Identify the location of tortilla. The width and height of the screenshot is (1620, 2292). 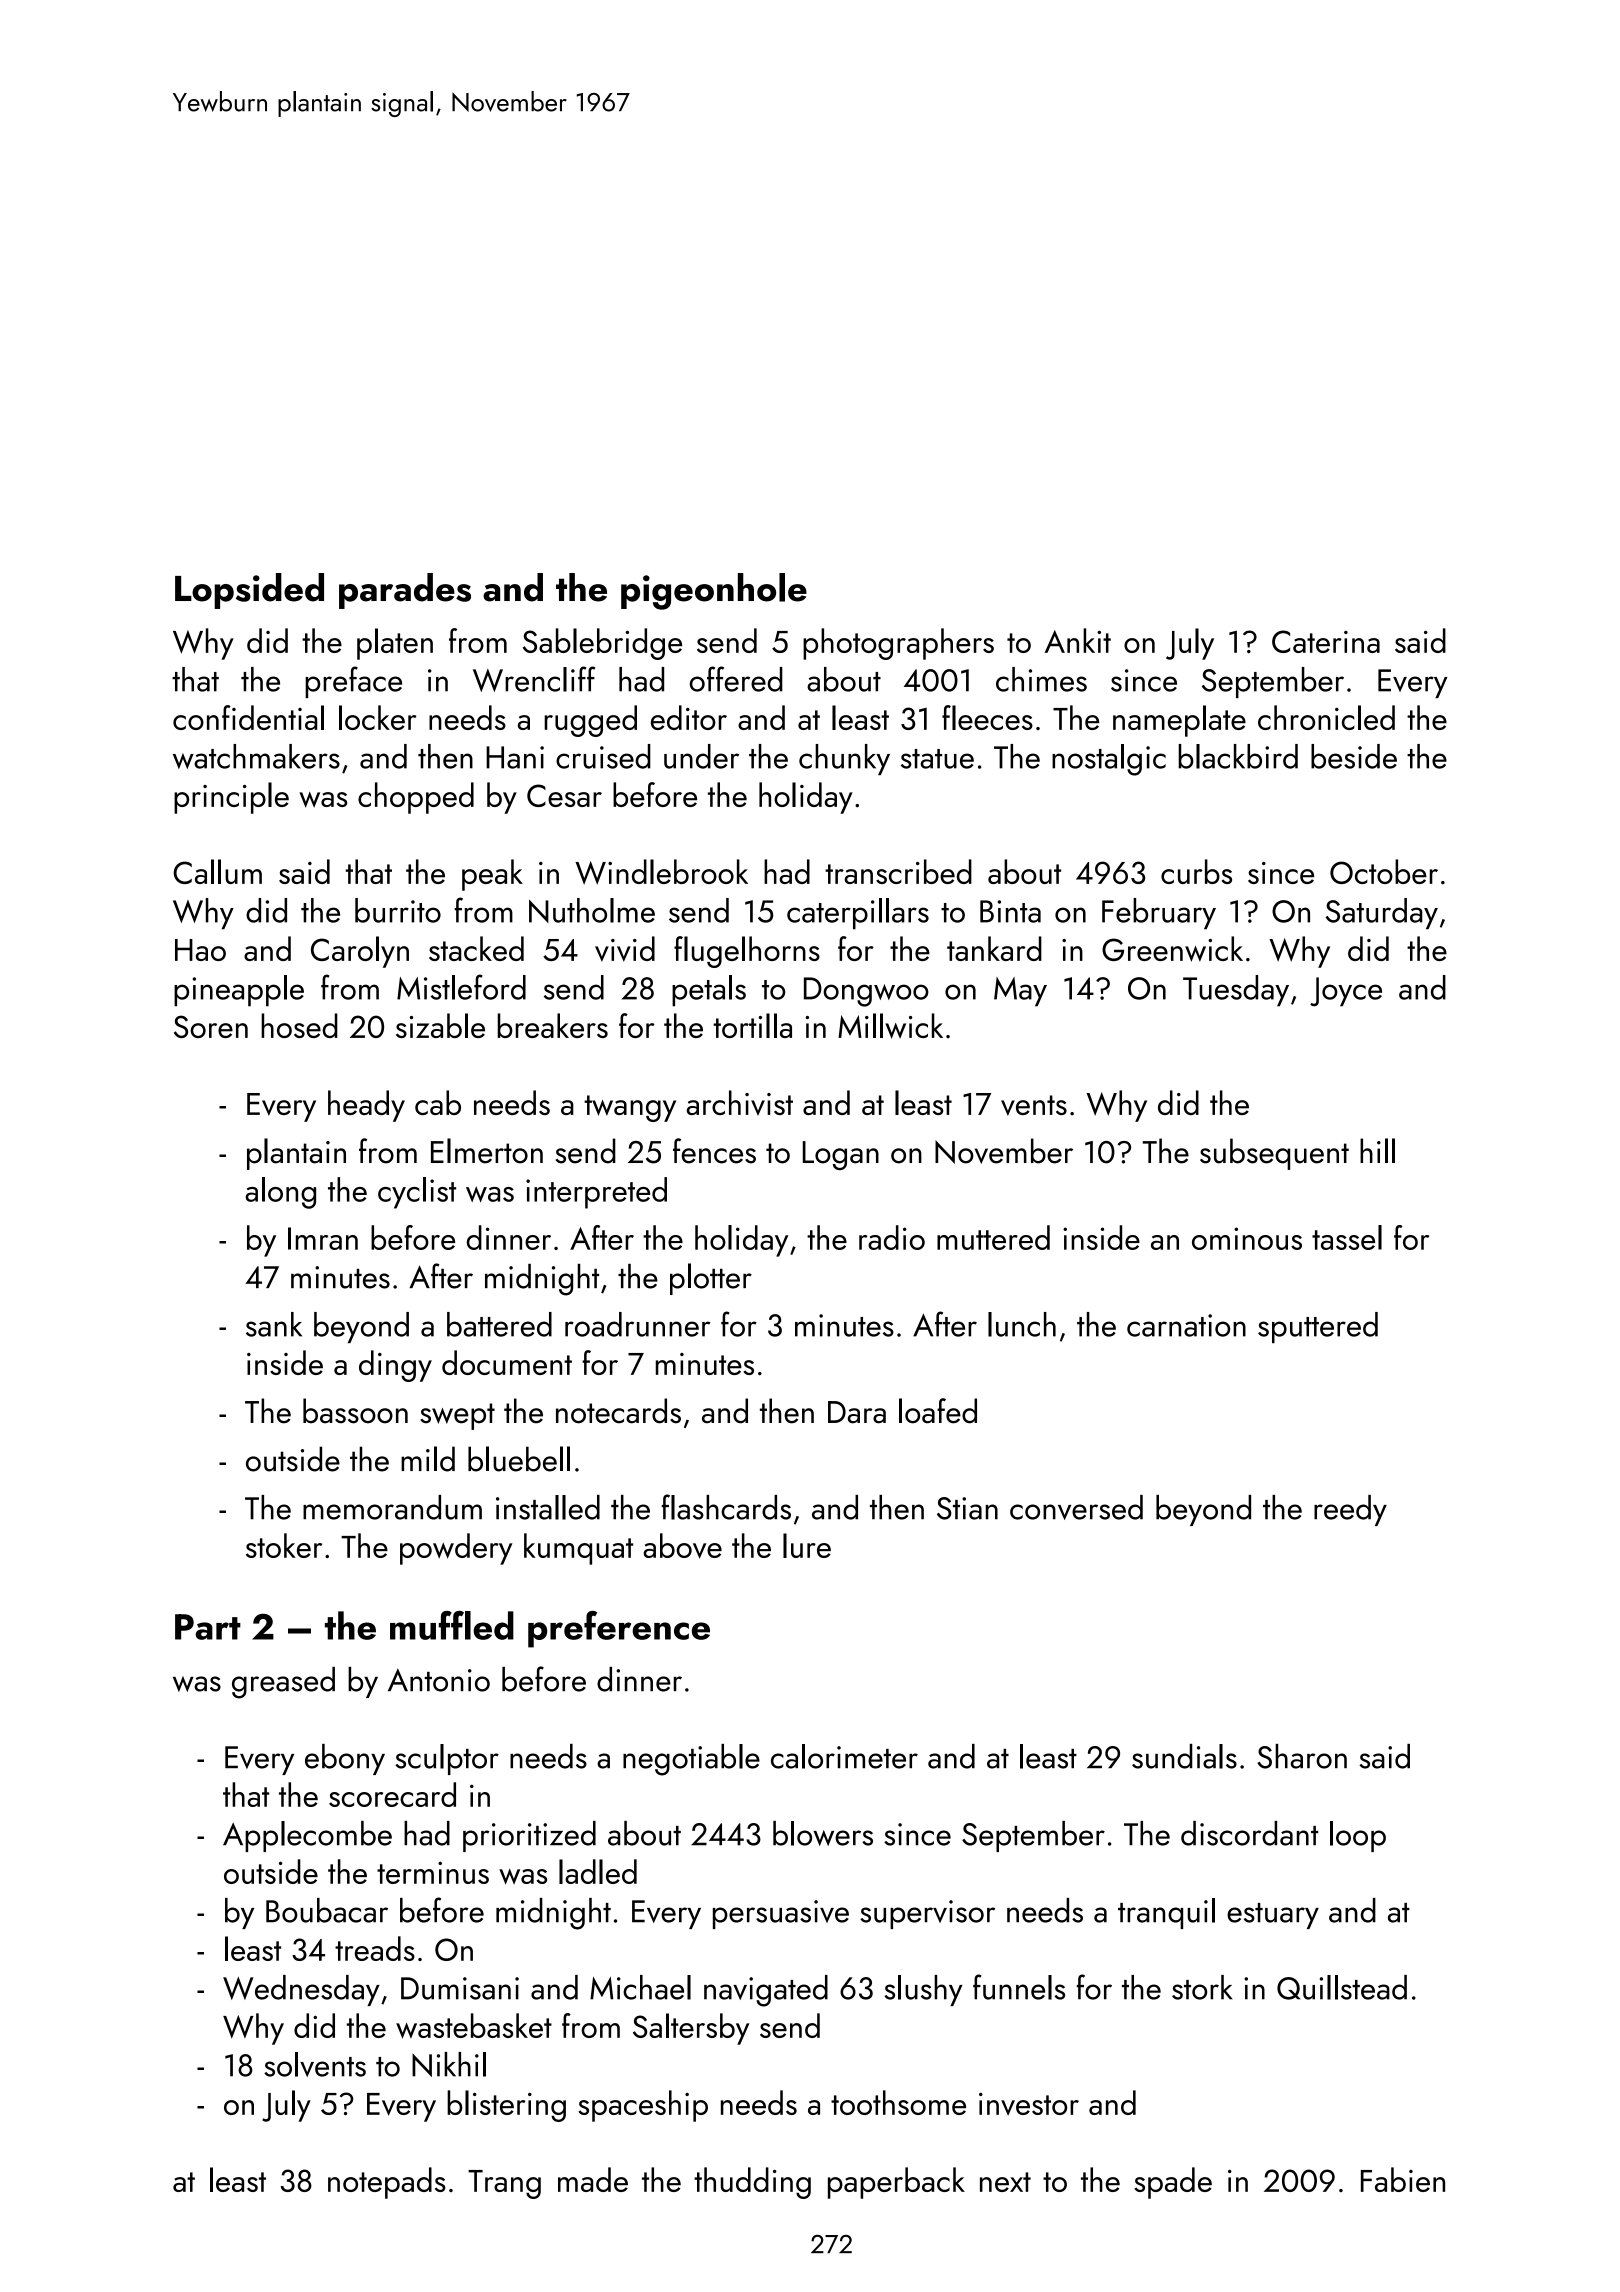
(752, 1025).
